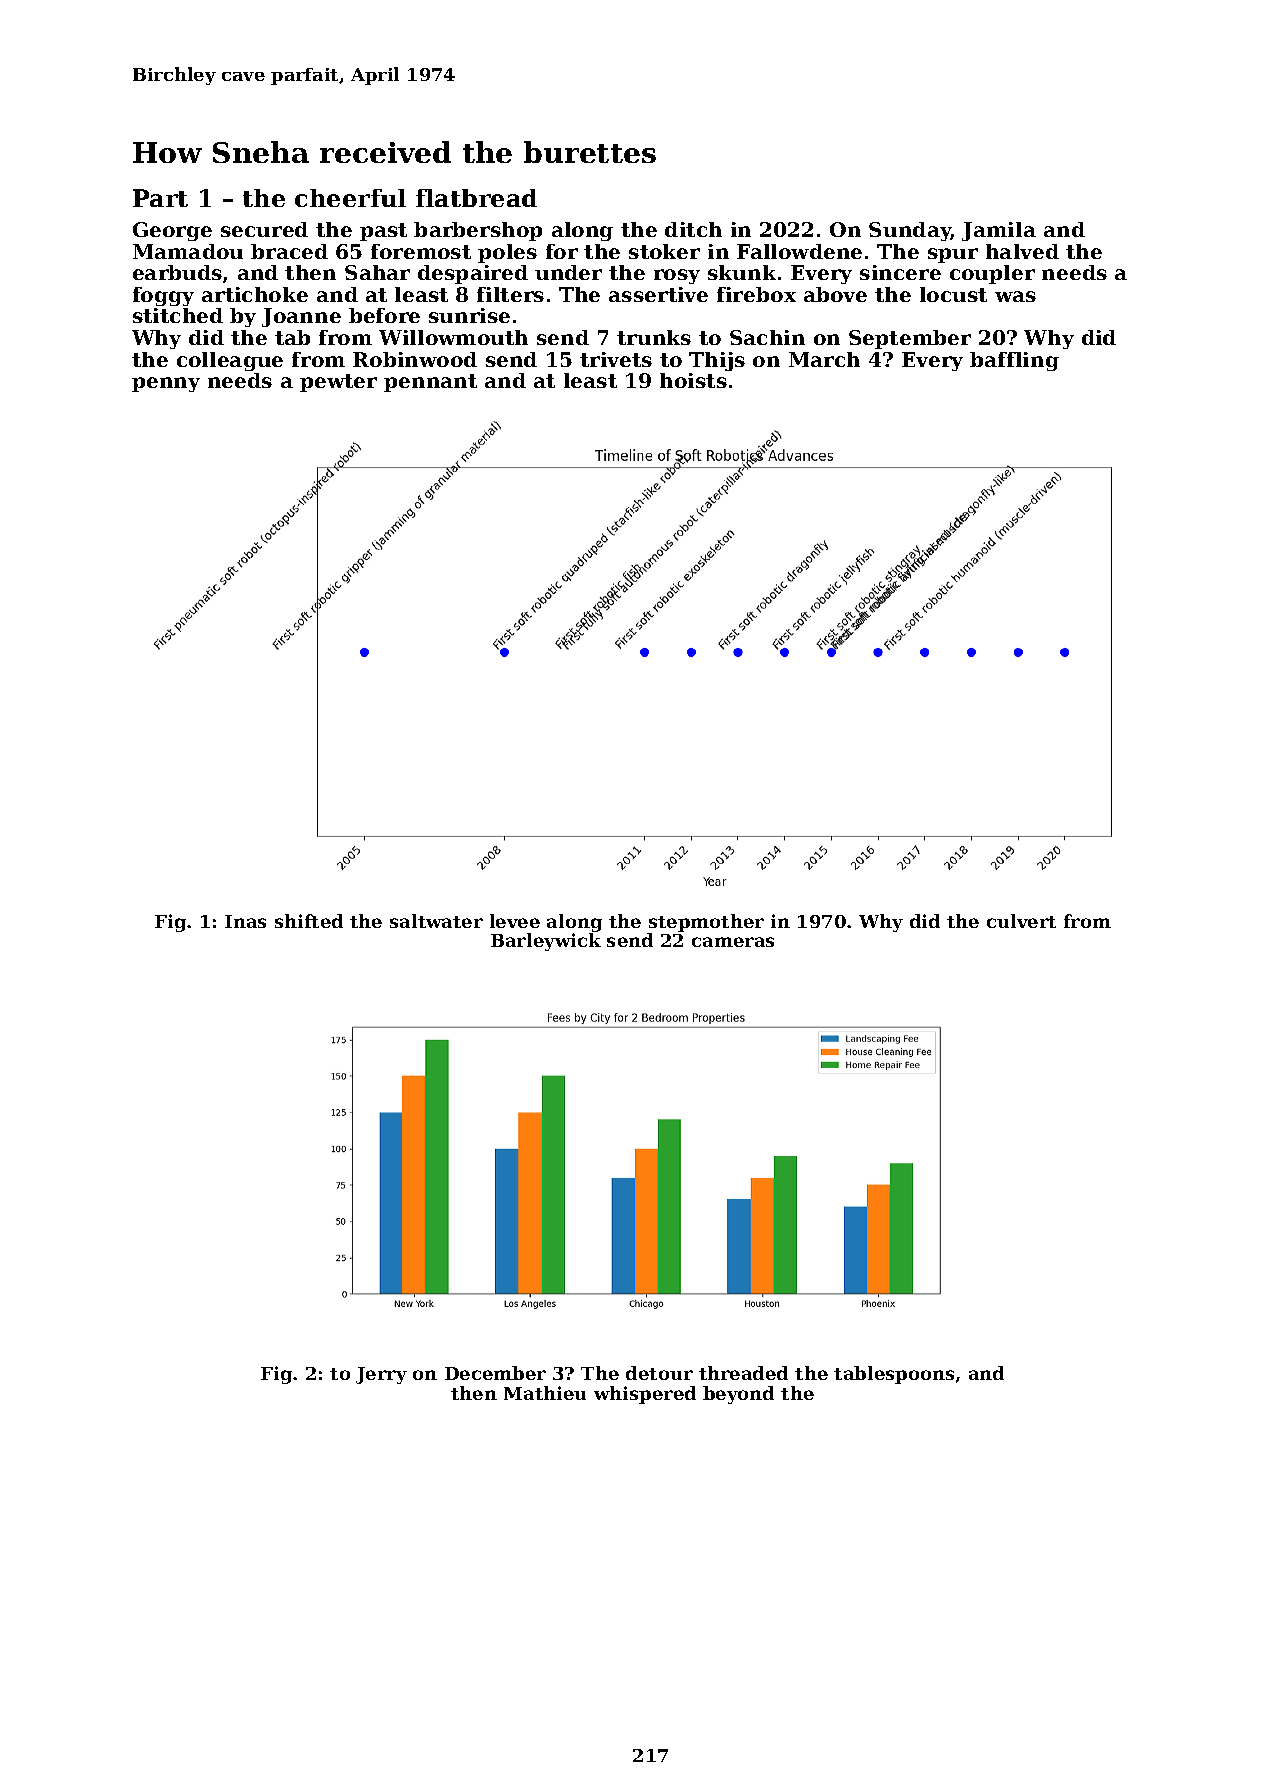  What do you see at coordinates (738, 1395) in the image?
I see `beyond` at bounding box center [738, 1395].
